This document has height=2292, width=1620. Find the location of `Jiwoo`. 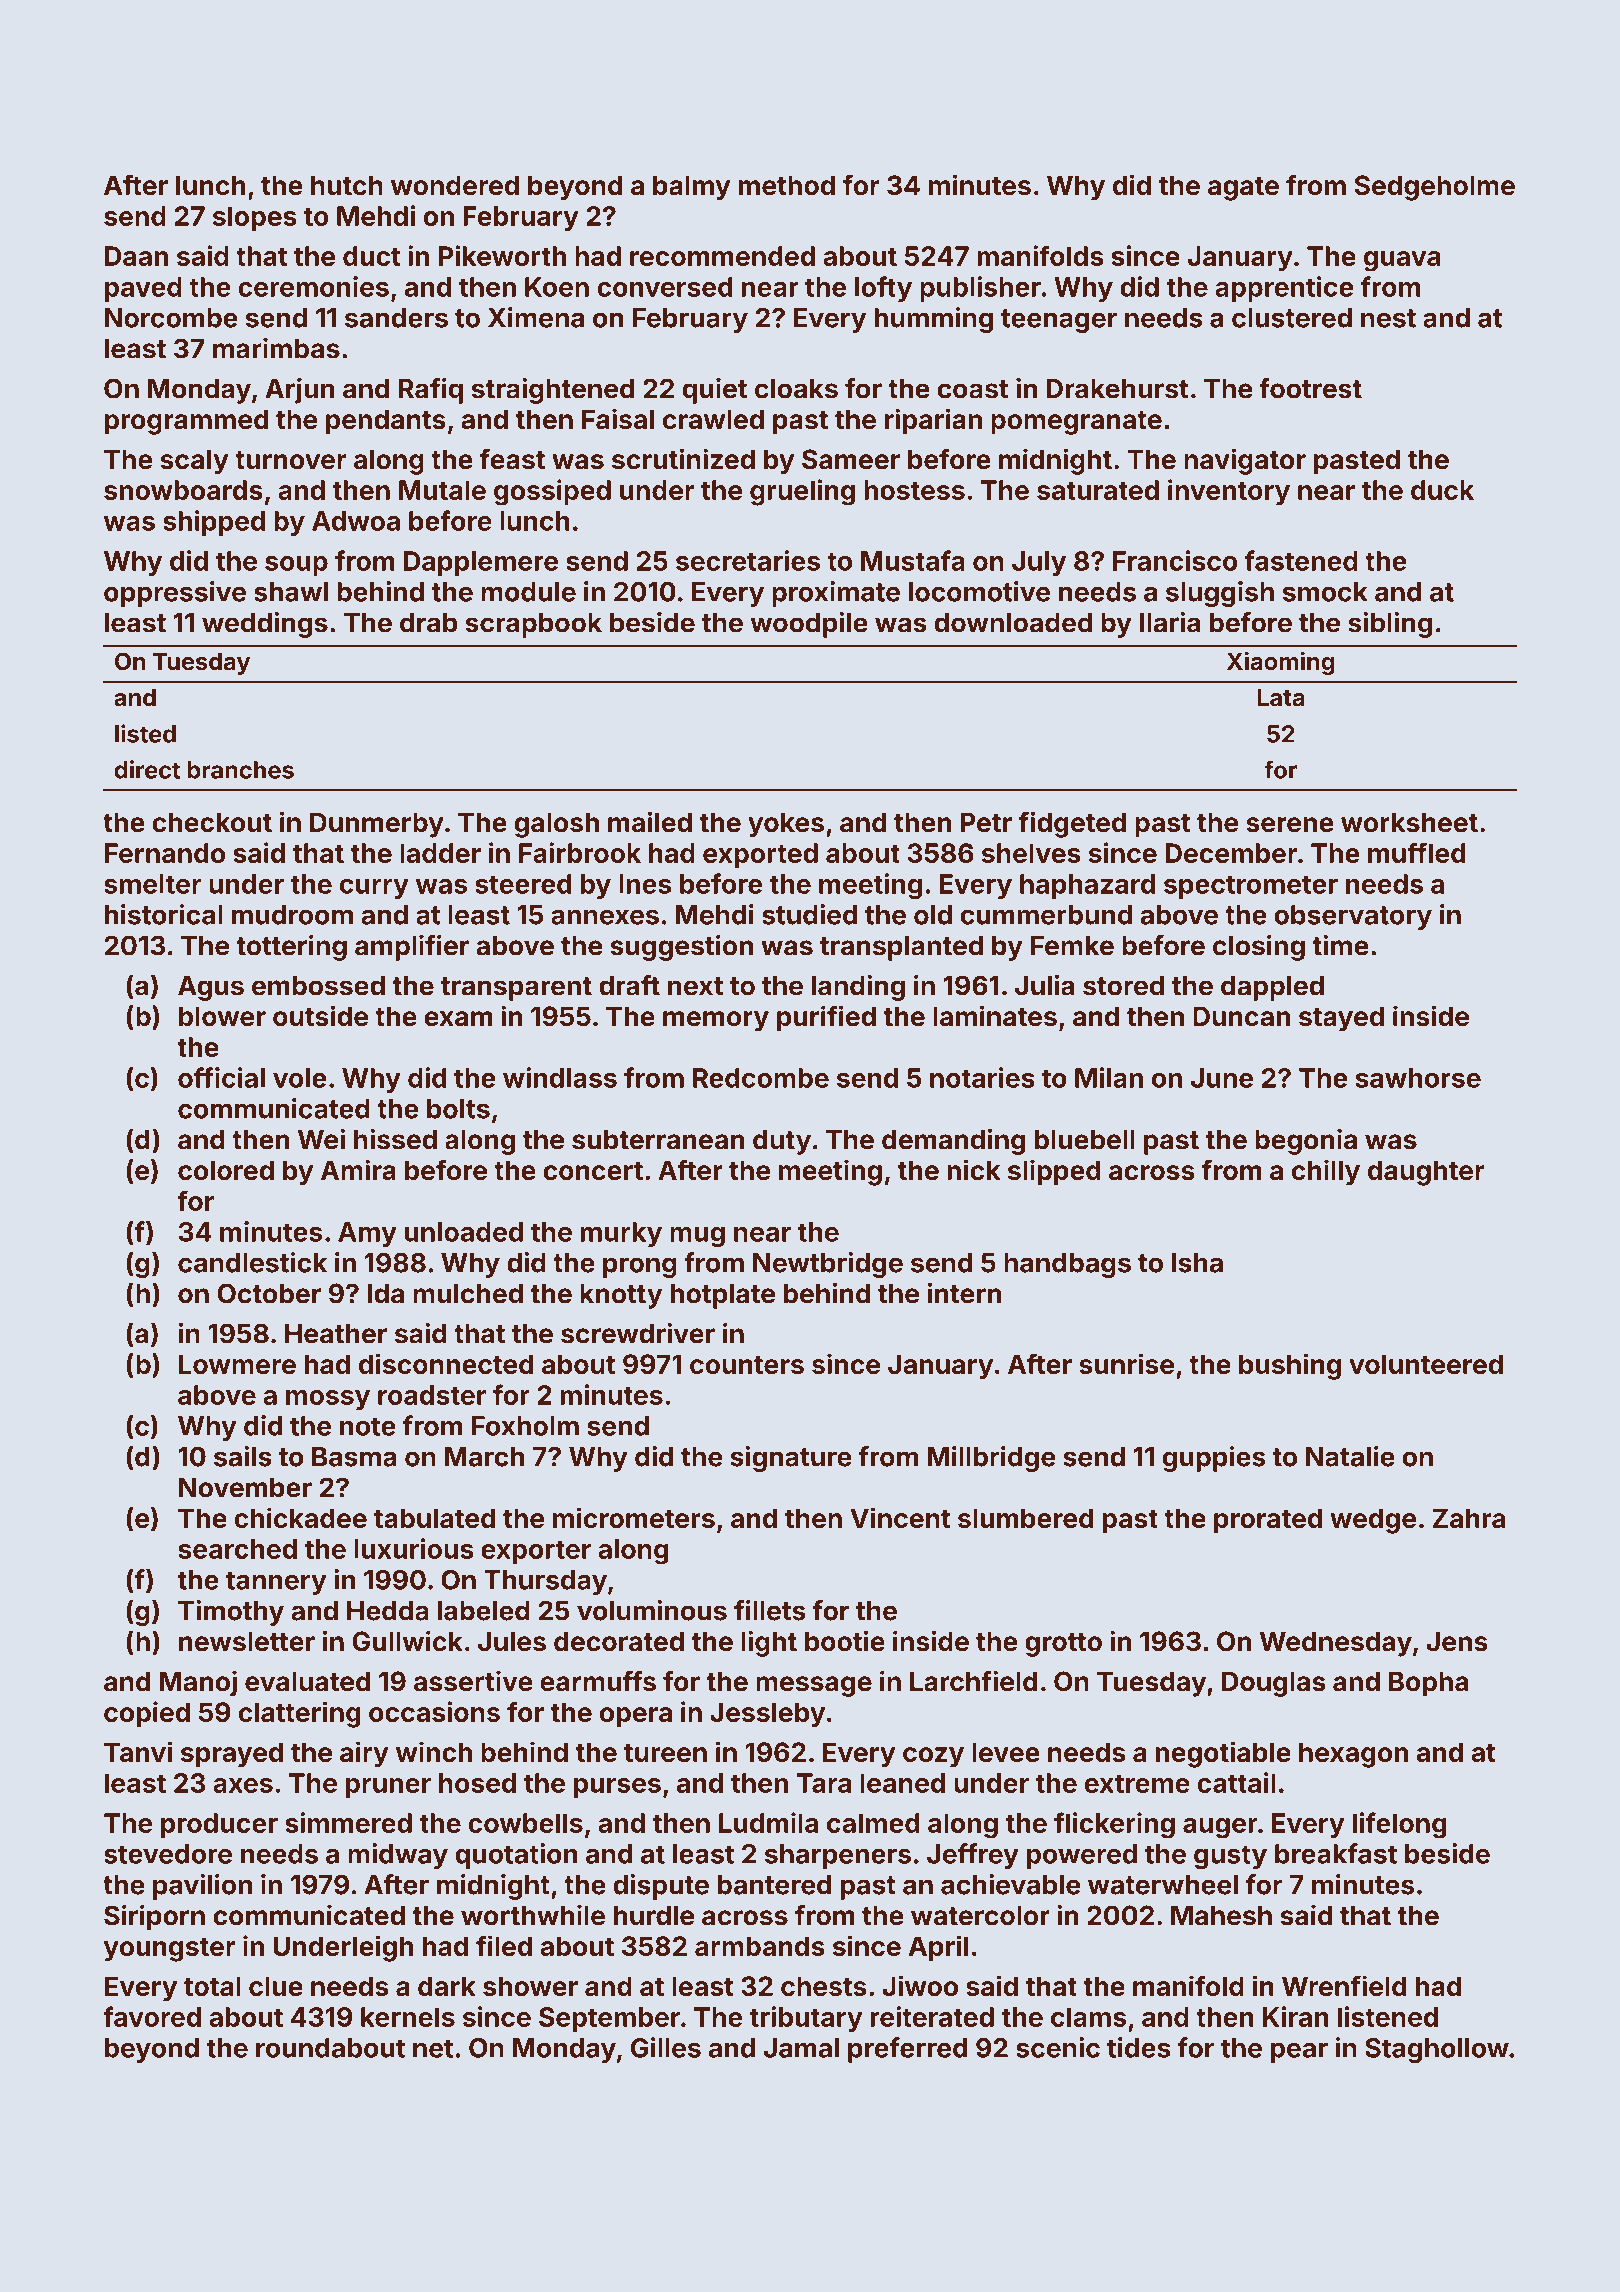

Jiwoo is located at coordinates (920, 1985).
